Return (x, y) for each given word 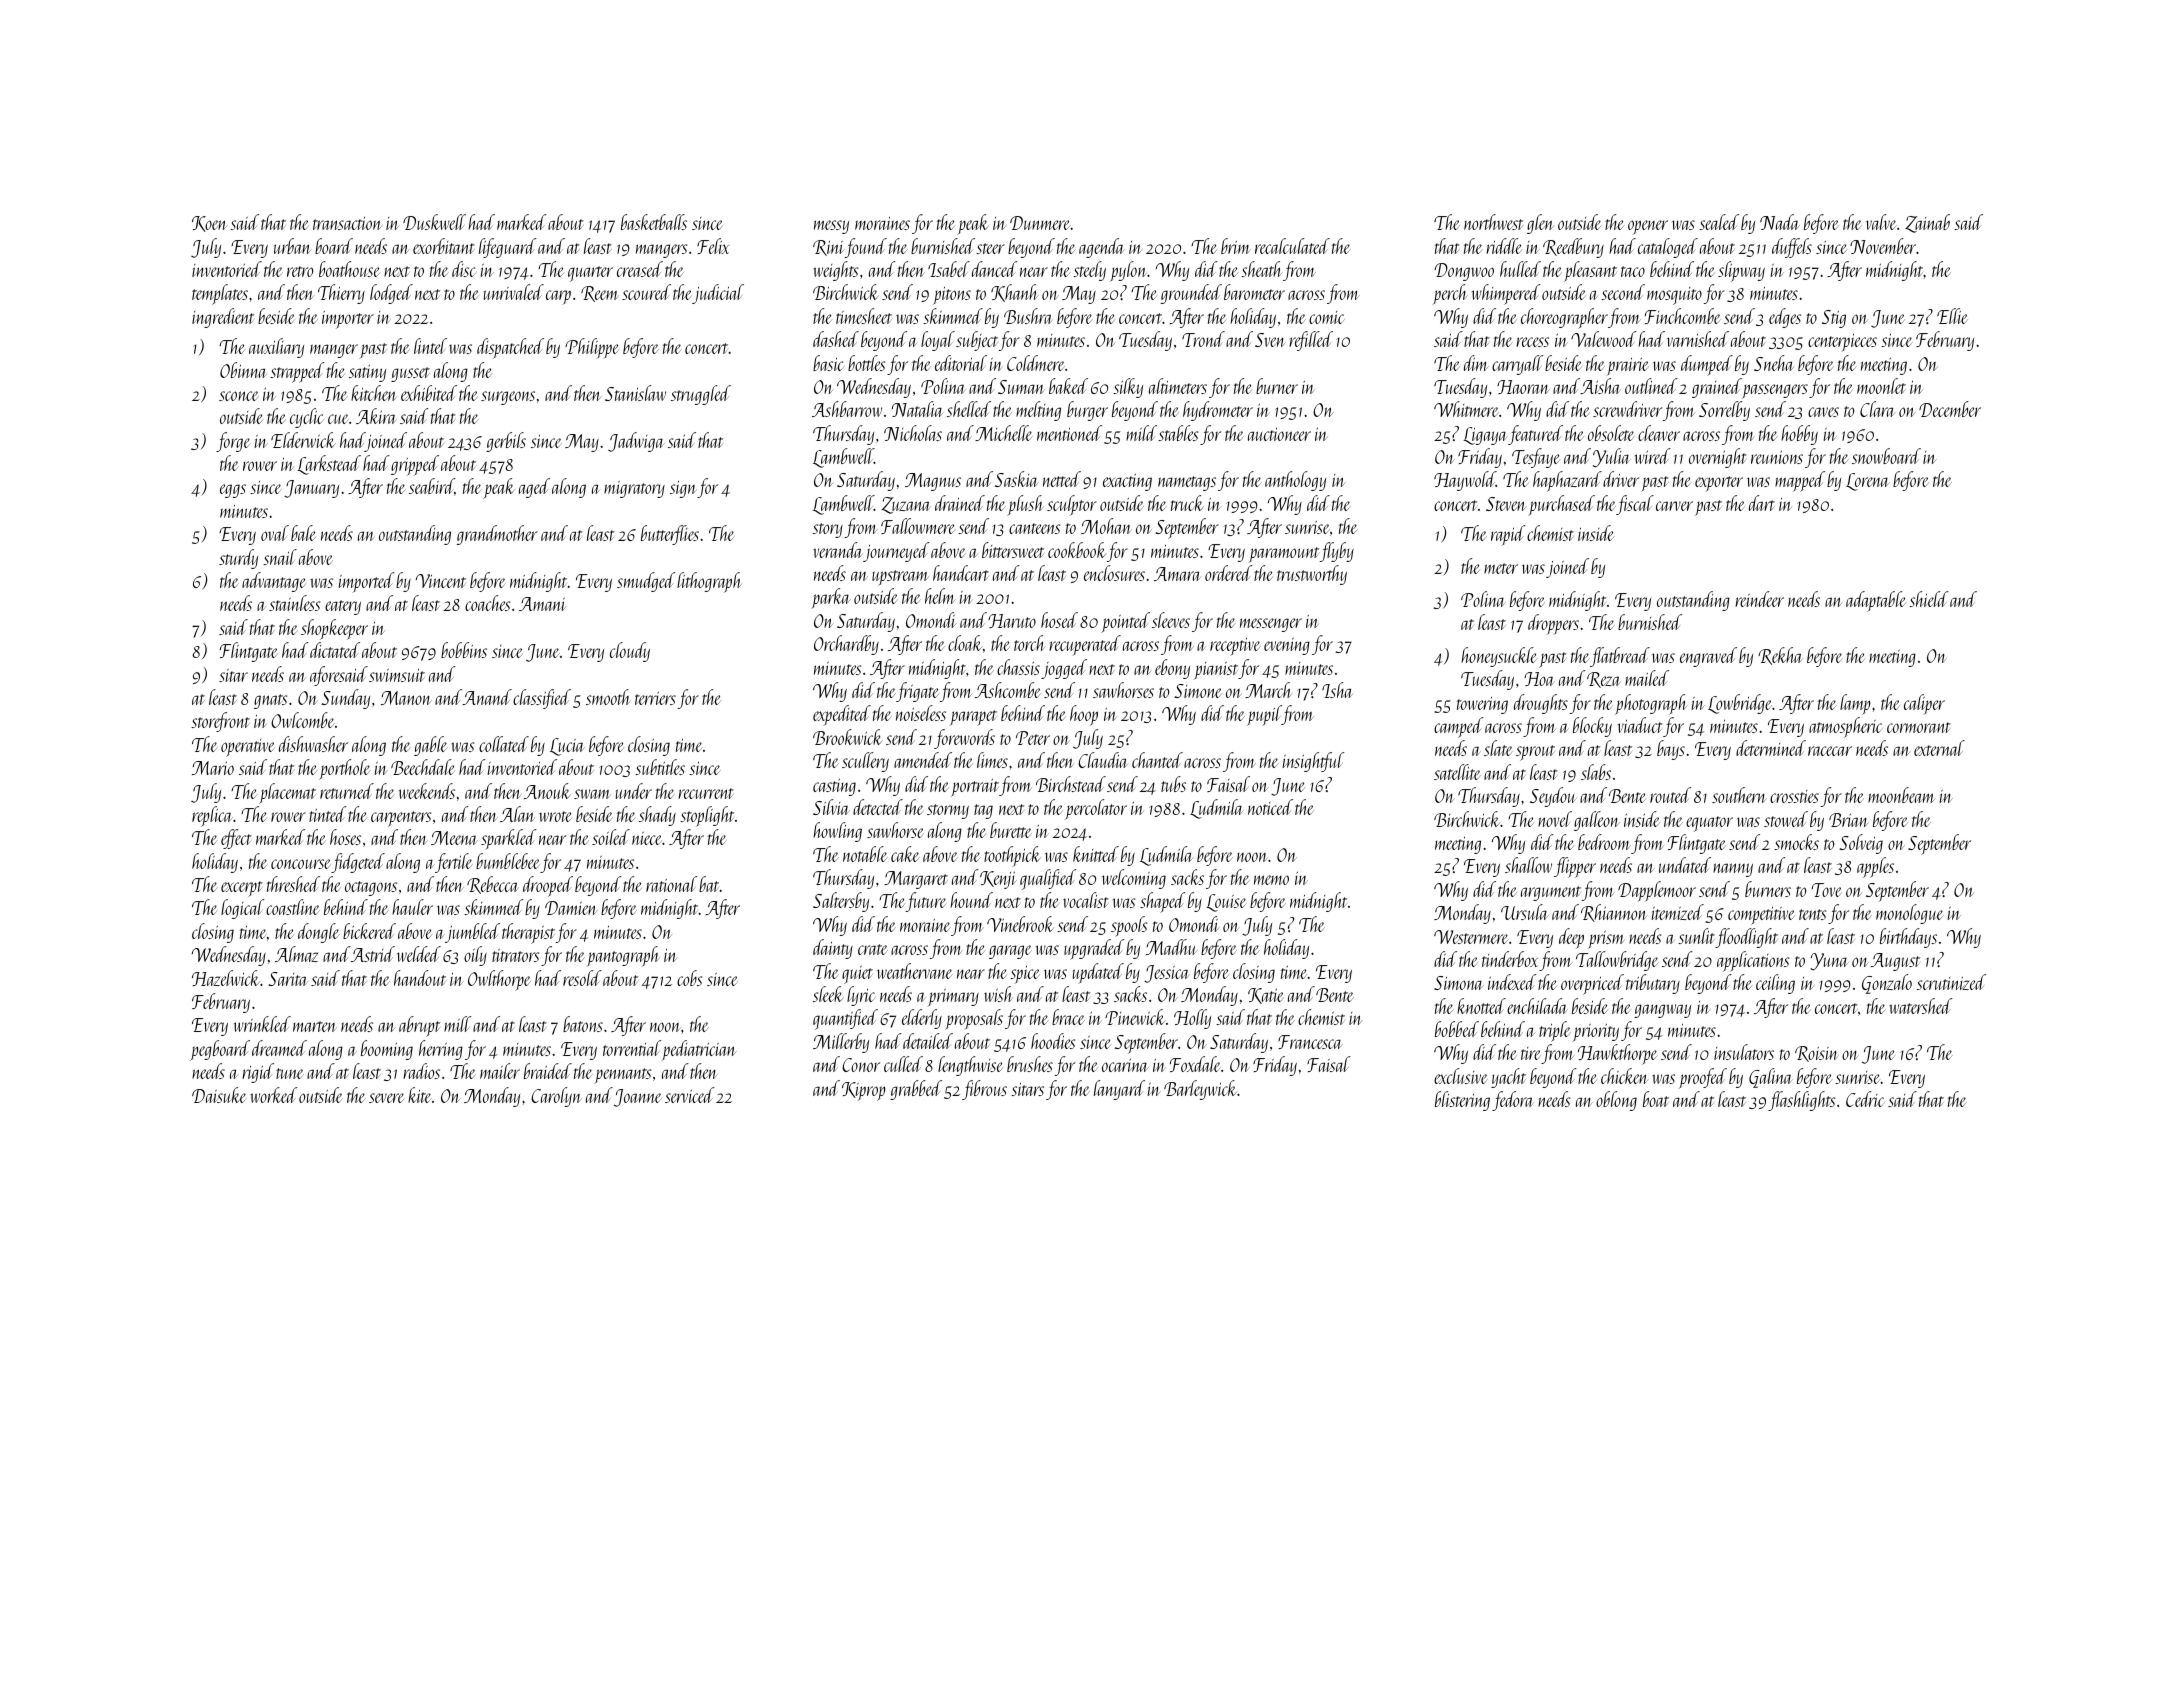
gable (431, 746)
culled (903, 1064)
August (1895, 962)
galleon (1597, 821)
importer (348, 320)
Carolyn (556, 1097)
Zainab (1927, 223)
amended (923, 760)
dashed (836, 339)
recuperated (1085, 645)
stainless (294, 603)
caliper (1924, 704)
